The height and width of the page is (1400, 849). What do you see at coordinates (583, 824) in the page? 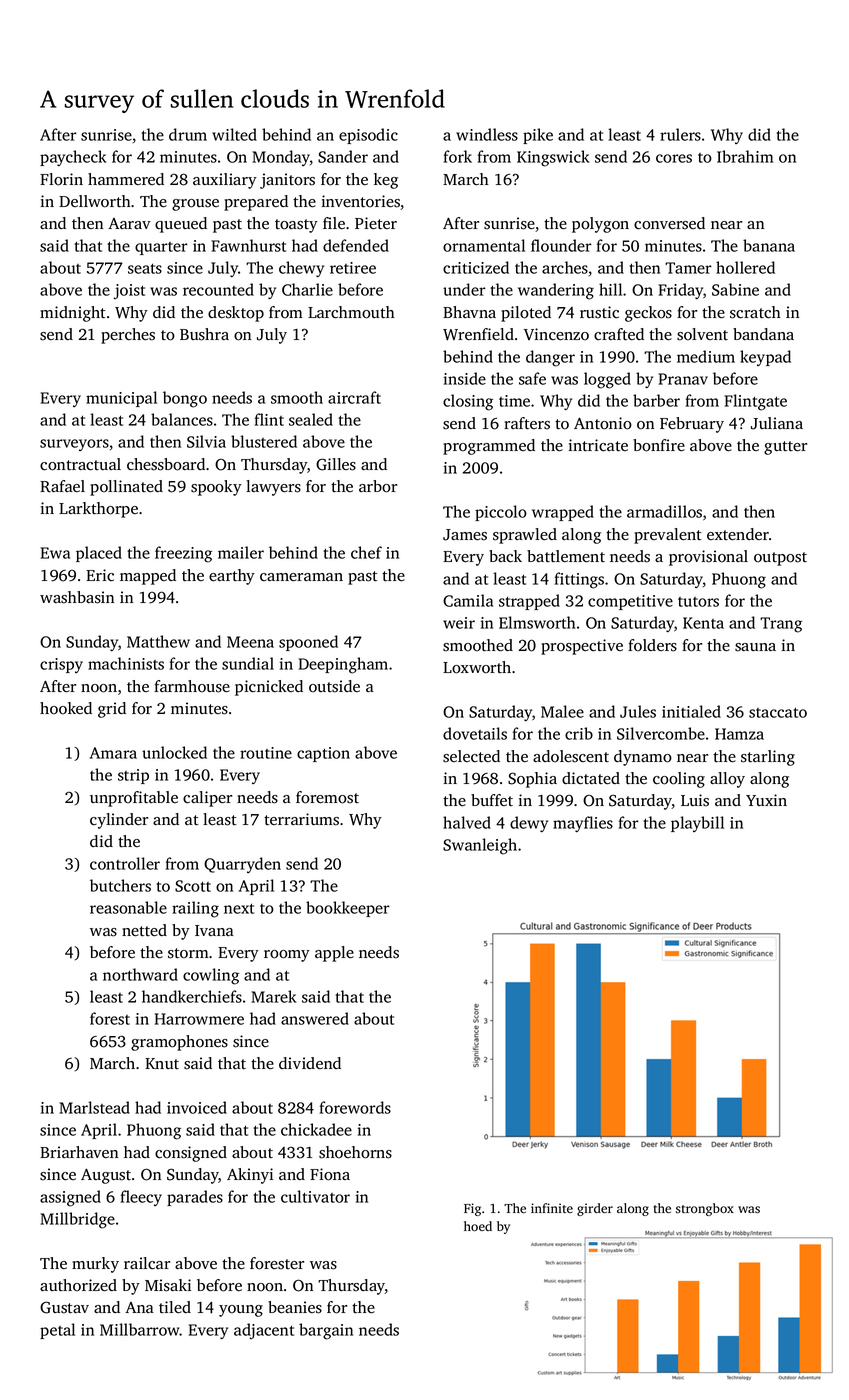
I see `mayflies` at bounding box center [583, 824].
